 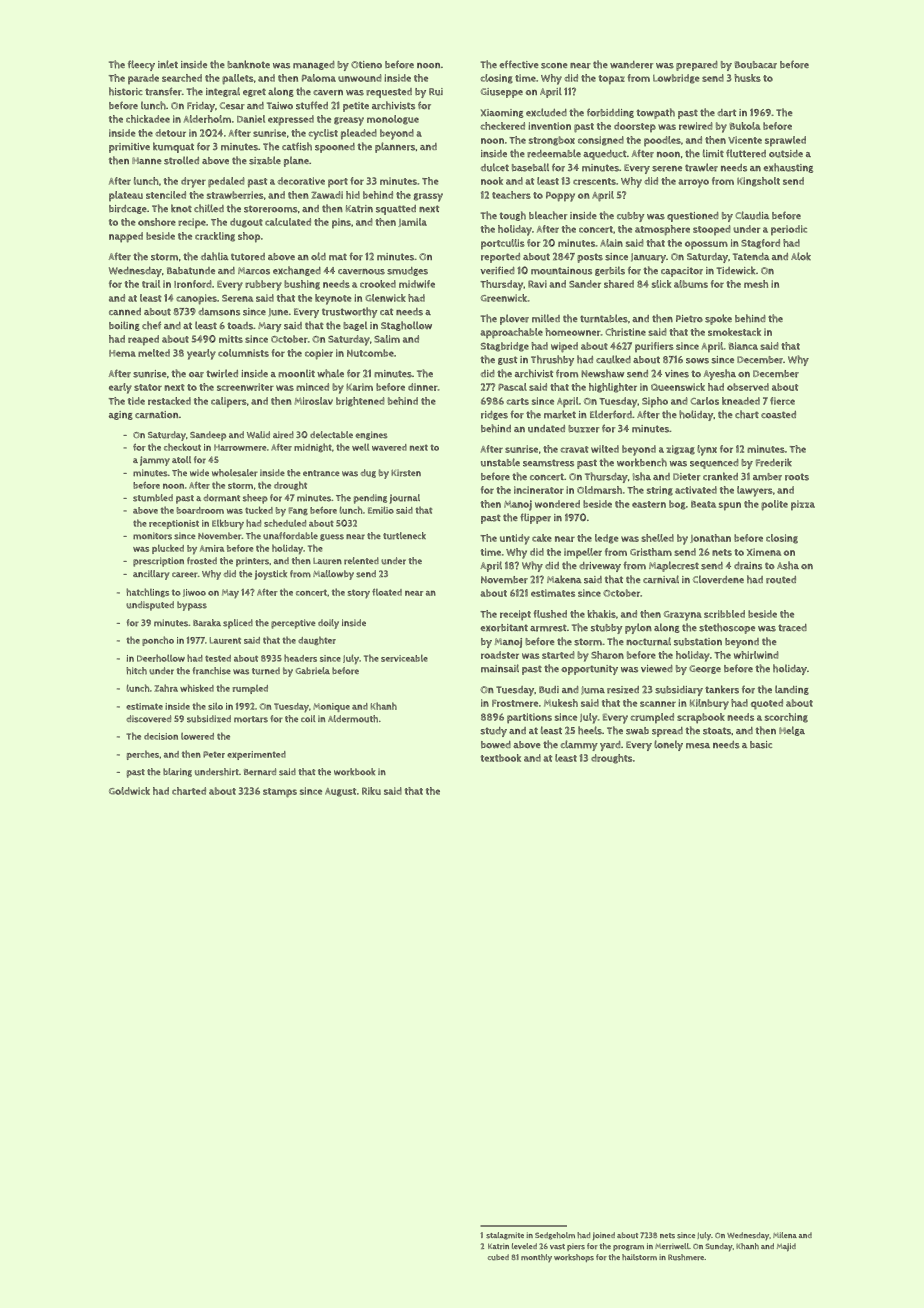 What do you see at coordinates (801, 256) in the screenshot?
I see `Alok` at bounding box center [801, 256].
